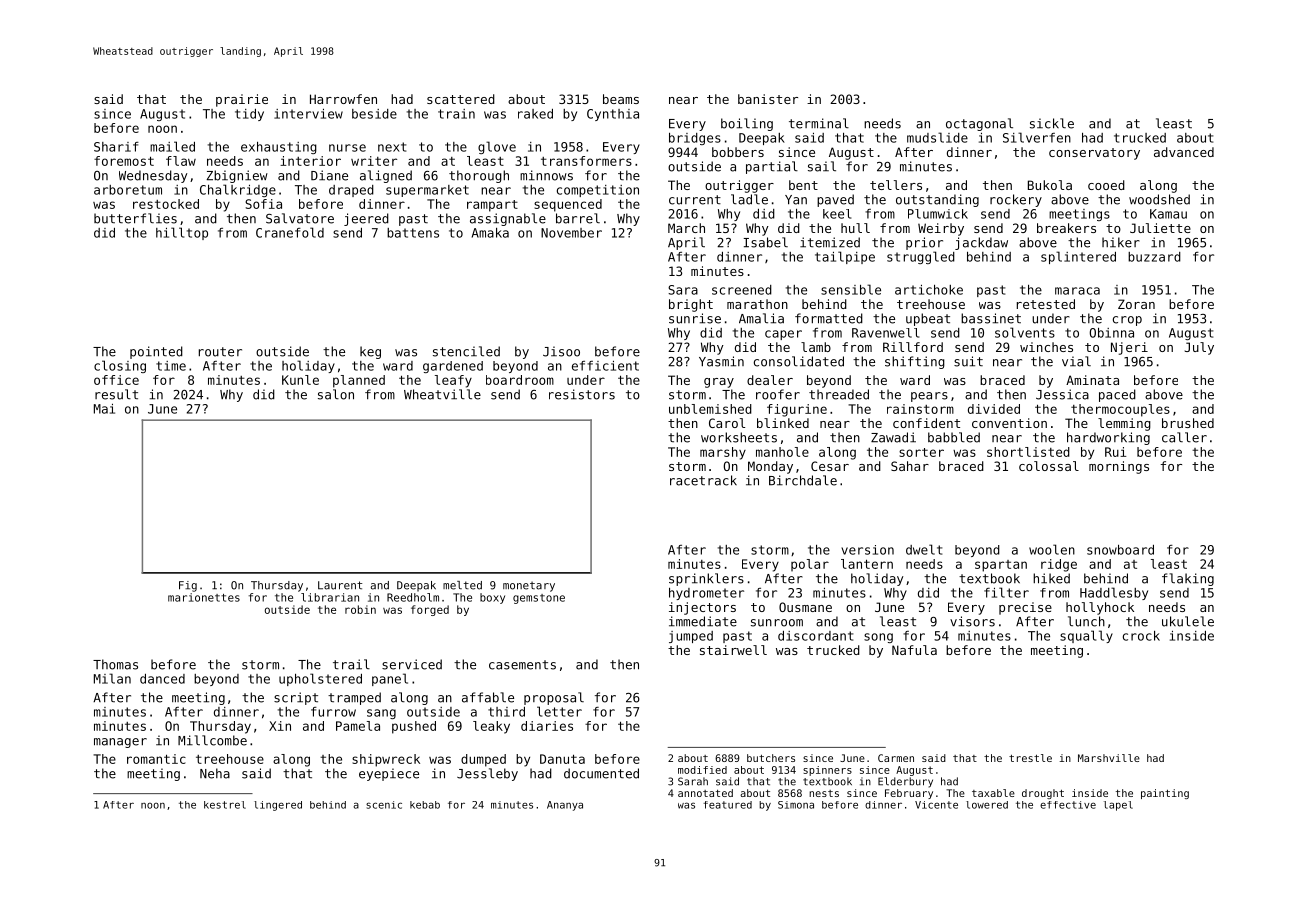 This screenshot has height=924, width=1308. Describe the element at coordinates (300, 380) in the screenshot. I see `Kunle` at that location.
